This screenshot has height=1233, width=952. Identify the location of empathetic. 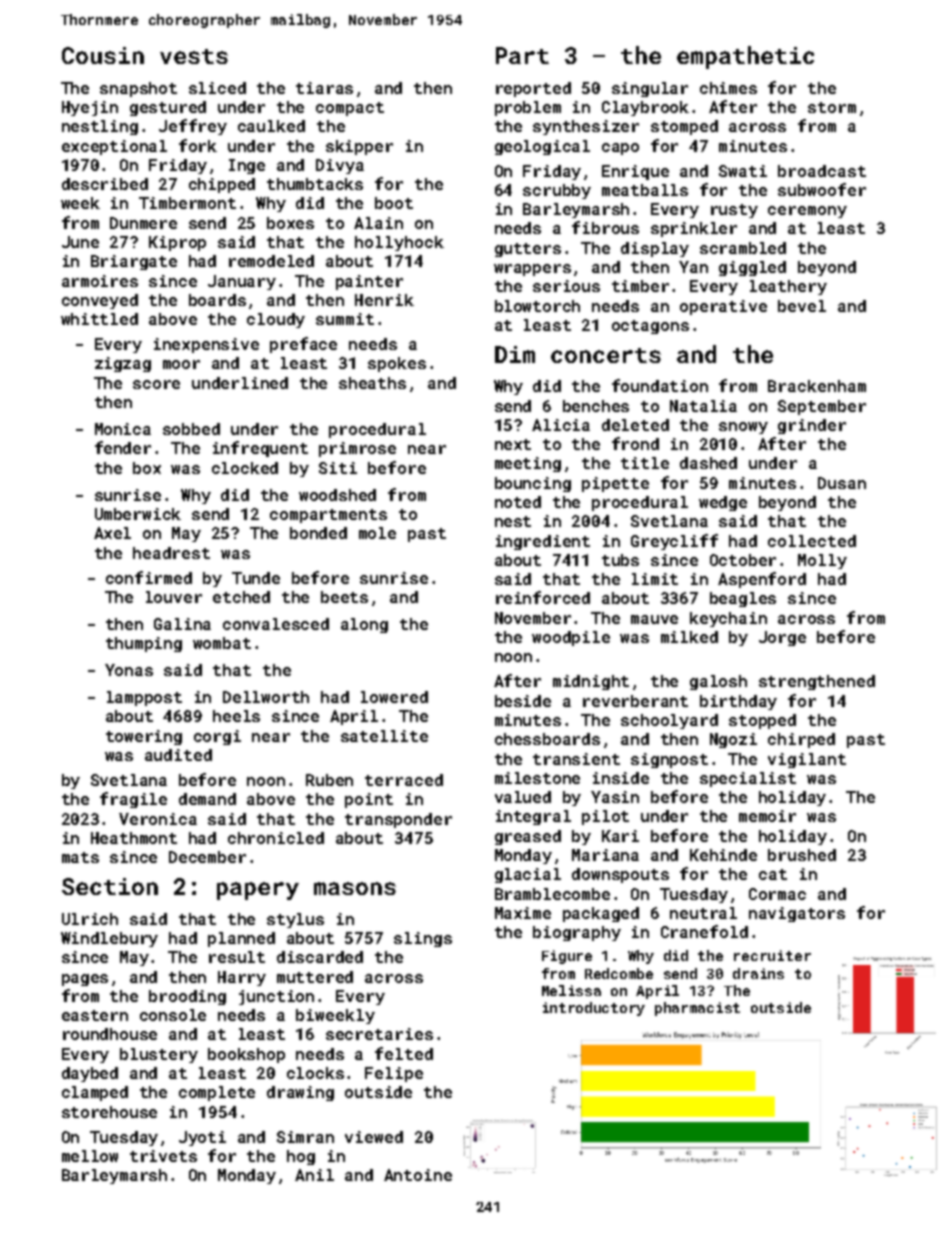
(745, 57).
